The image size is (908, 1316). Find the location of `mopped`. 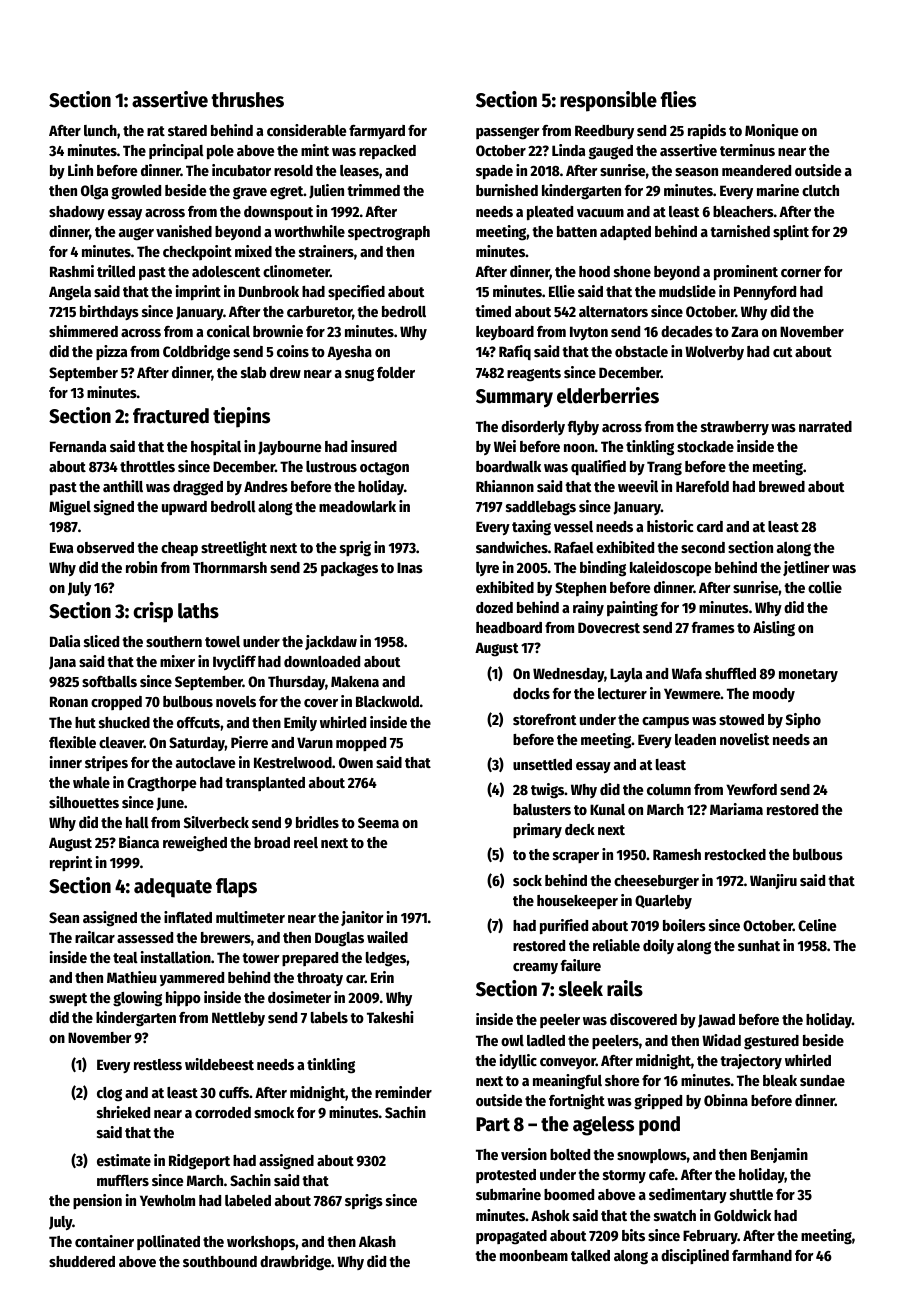

mopped is located at coordinates (361, 744).
